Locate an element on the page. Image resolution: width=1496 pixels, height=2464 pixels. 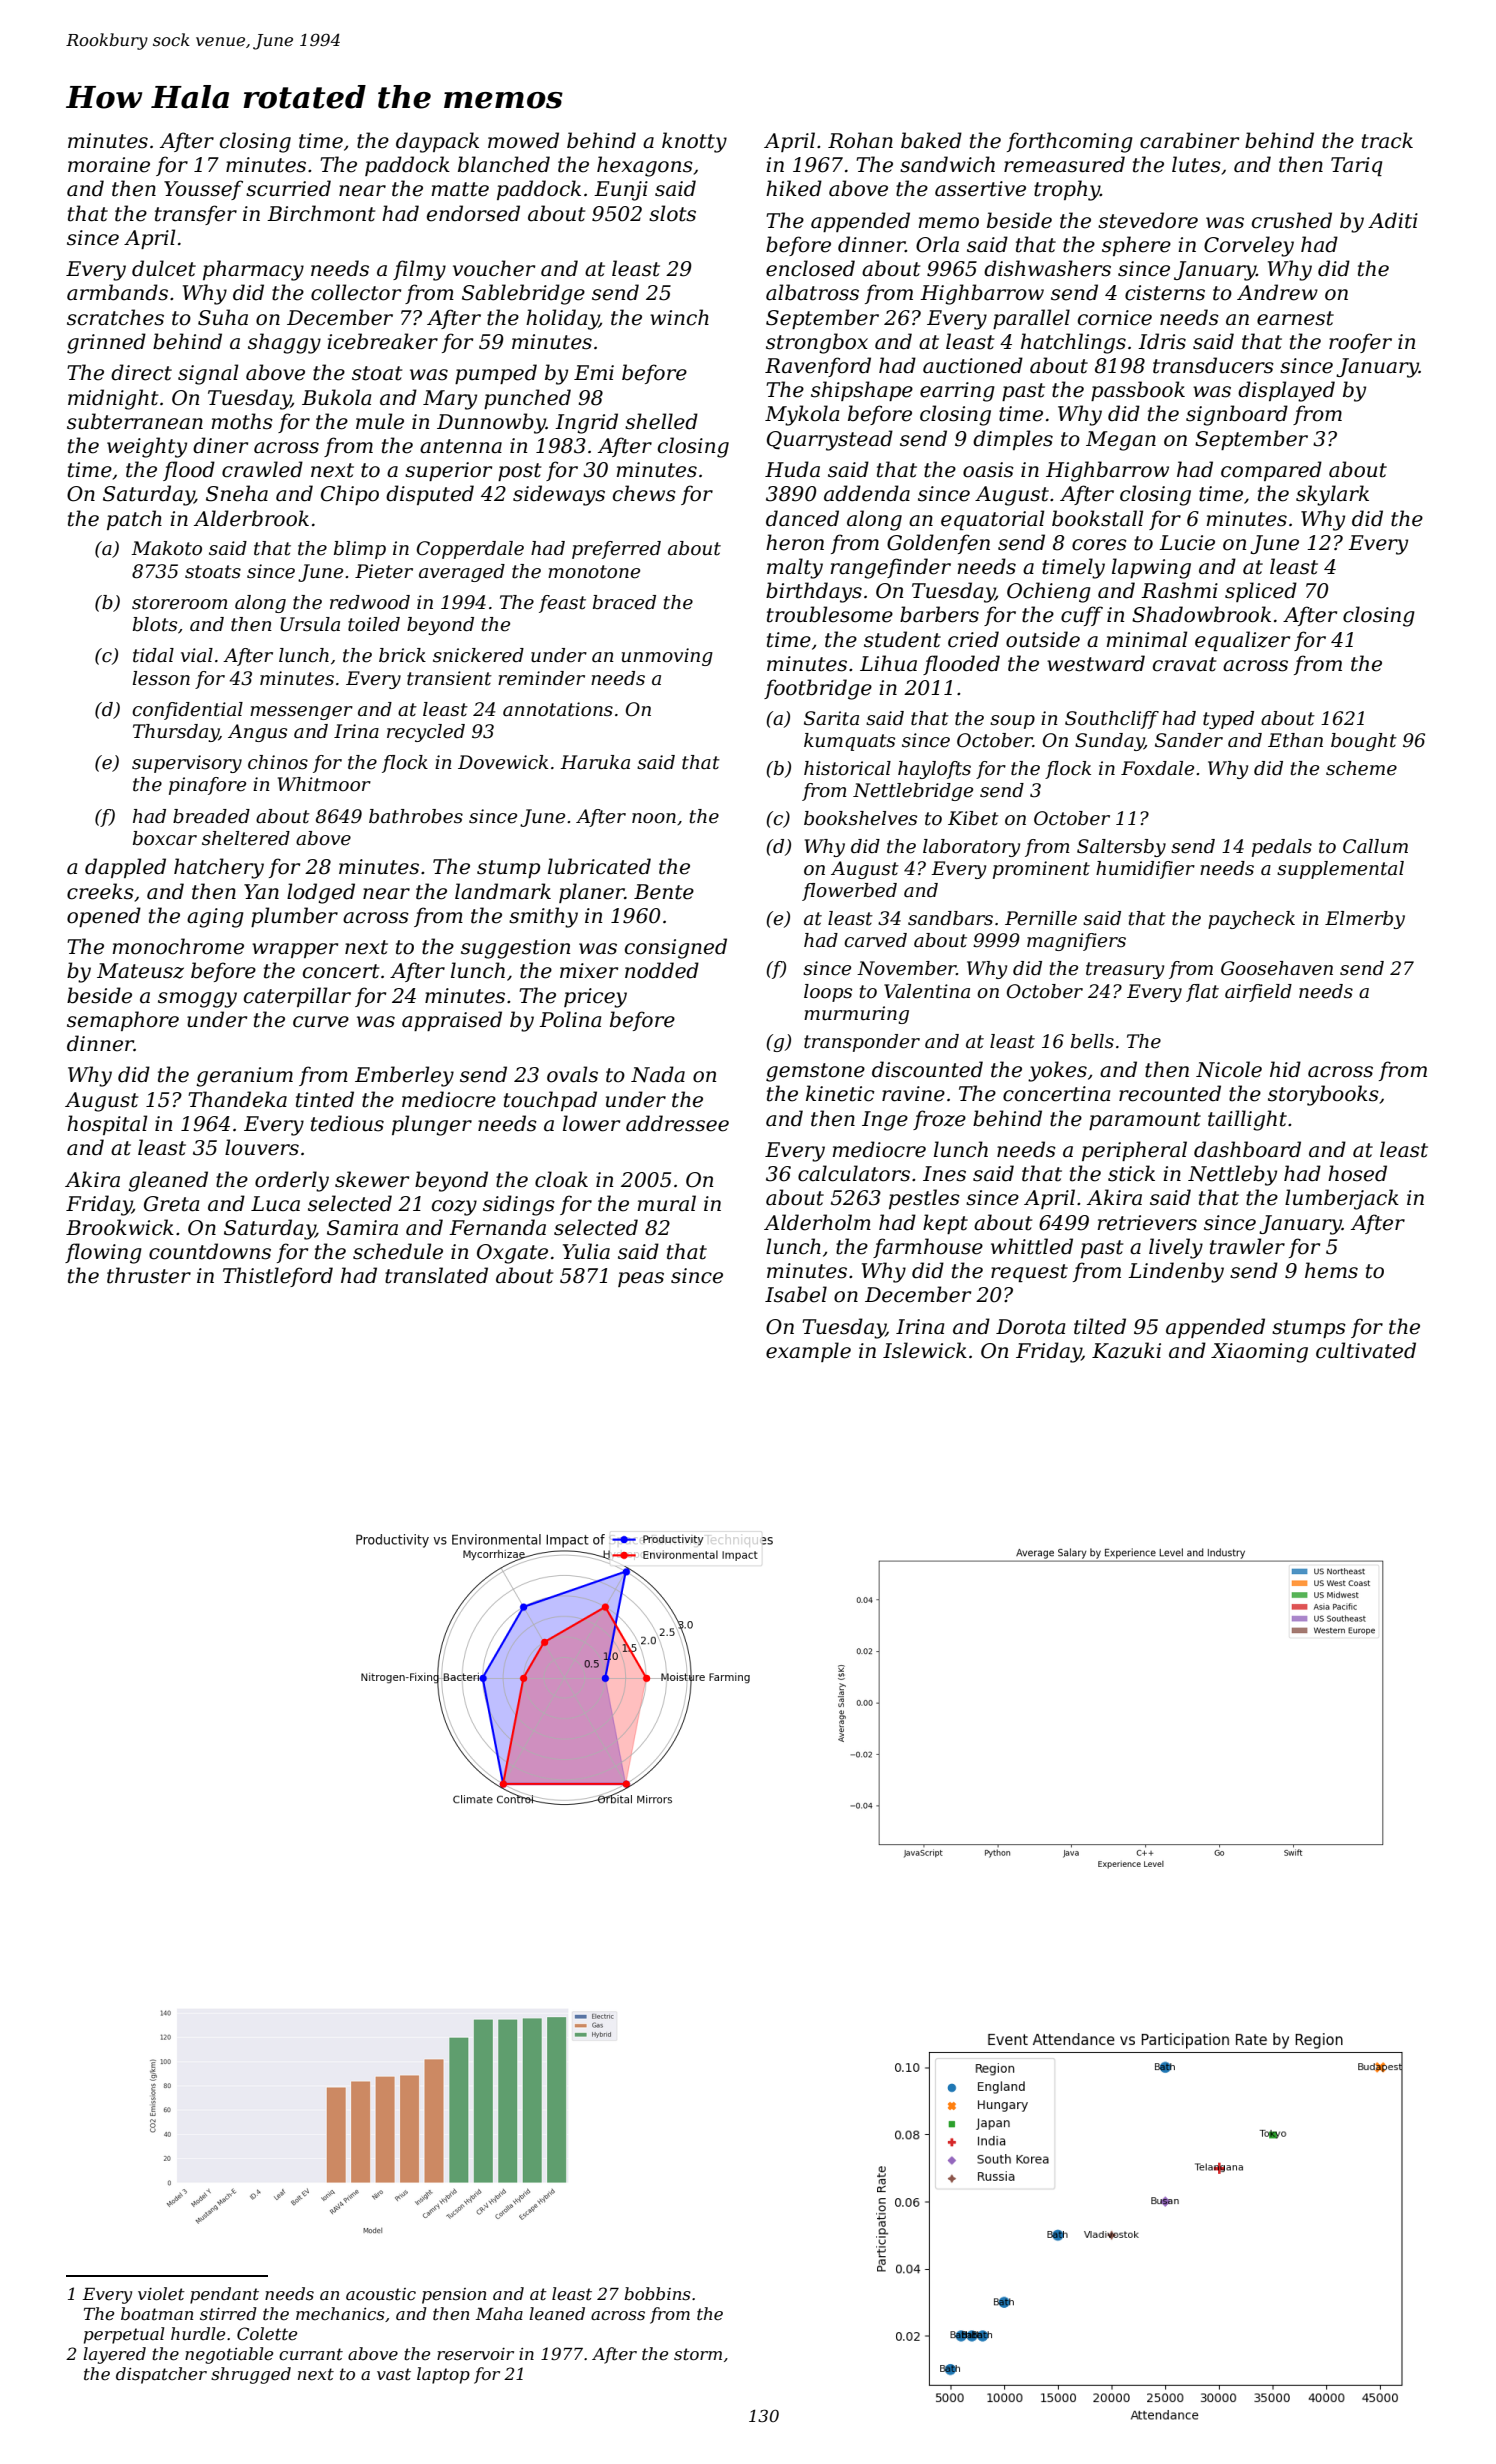
earring is located at coordinates (957, 392).
